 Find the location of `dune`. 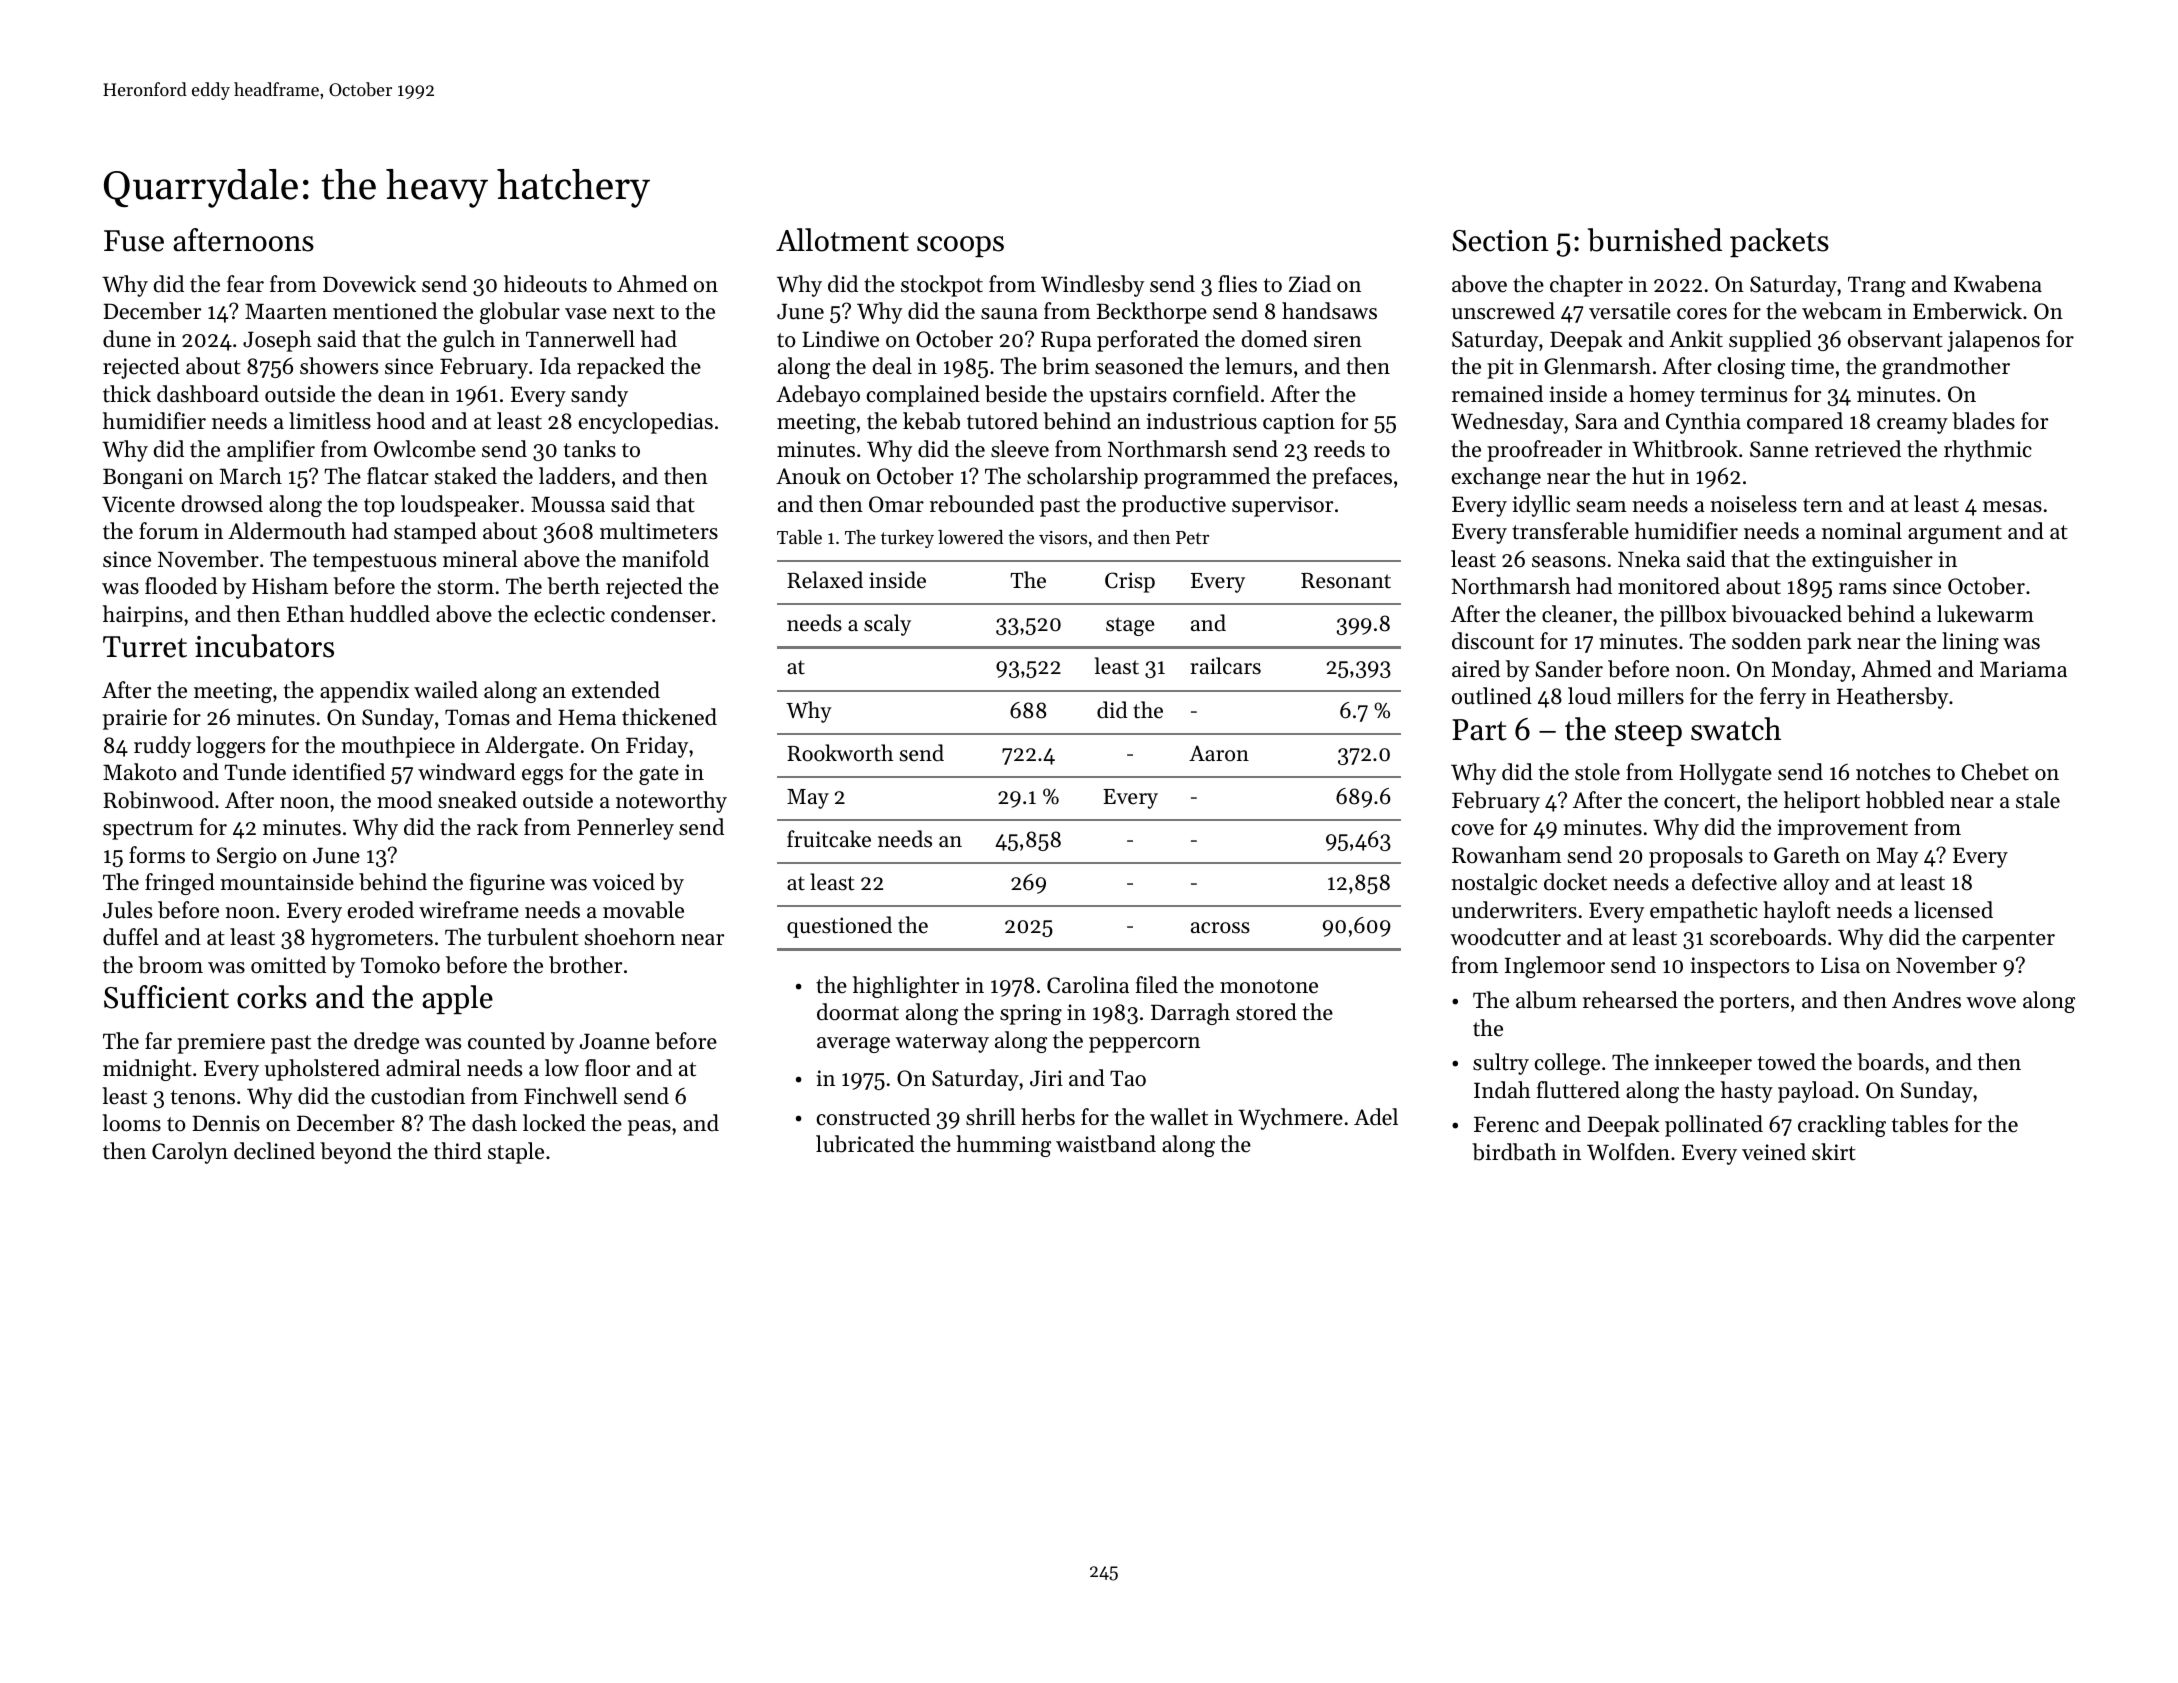

dune is located at coordinates (127, 339).
